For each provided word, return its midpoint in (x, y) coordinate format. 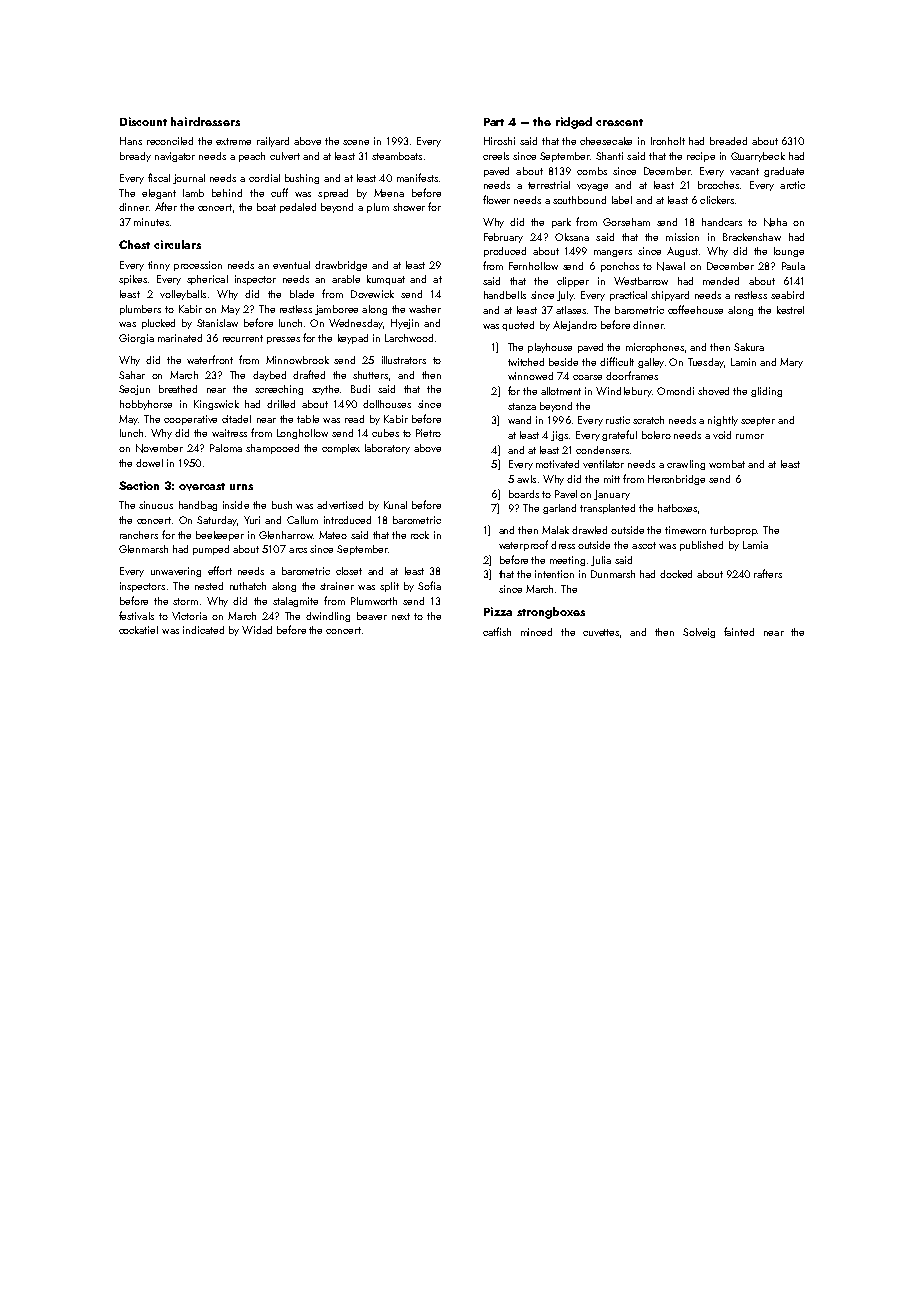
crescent (619, 122)
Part (494, 122)
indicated (203, 630)
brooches (718, 185)
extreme (233, 141)
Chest (134, 244)
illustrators (404, 360)
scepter (758, 421)
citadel (236, 419)
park (561, 223)
